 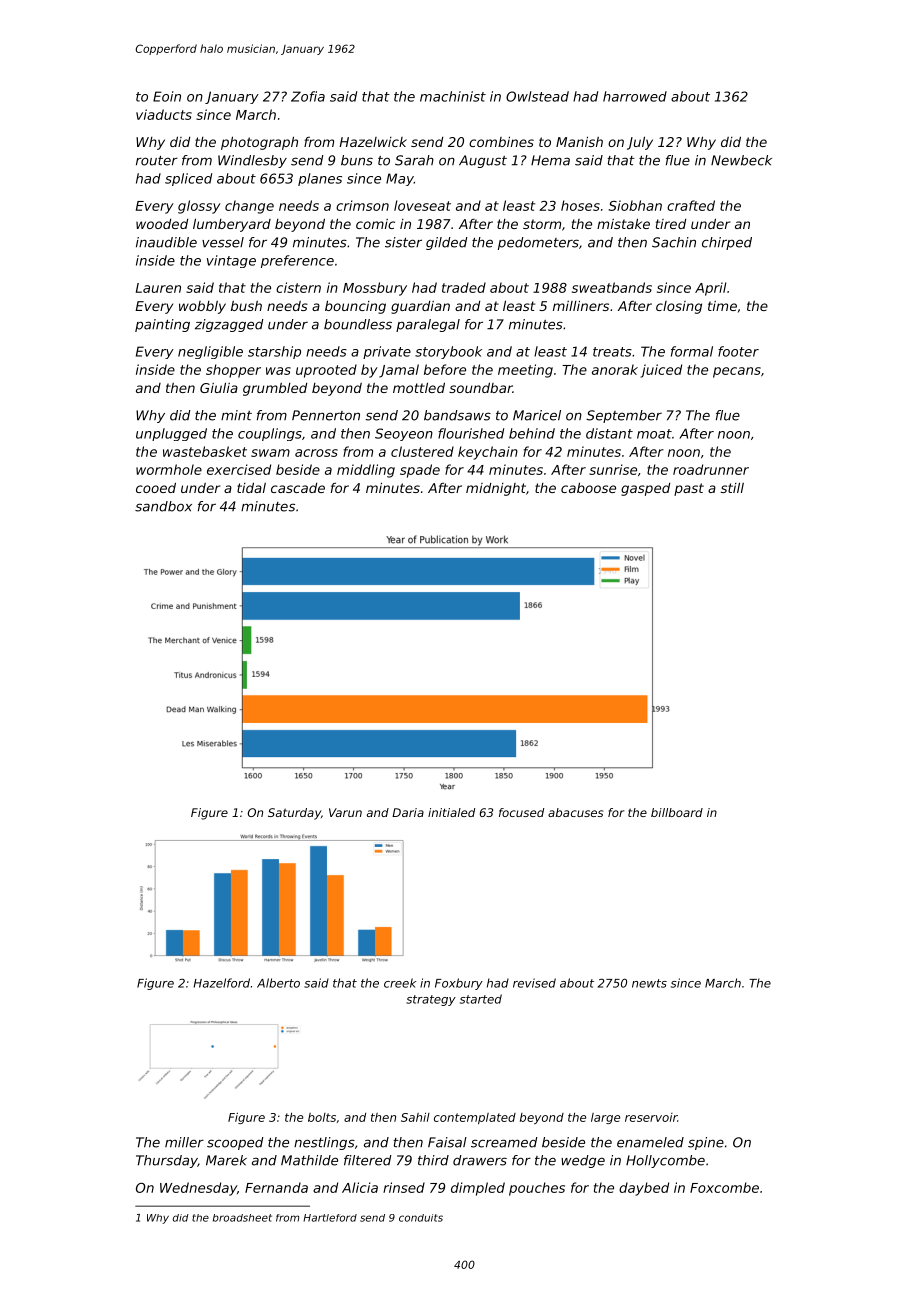 What do you see at coordinates (222, 983) in the page?
I see `Hazelford` at bounding box center [222, 983].
